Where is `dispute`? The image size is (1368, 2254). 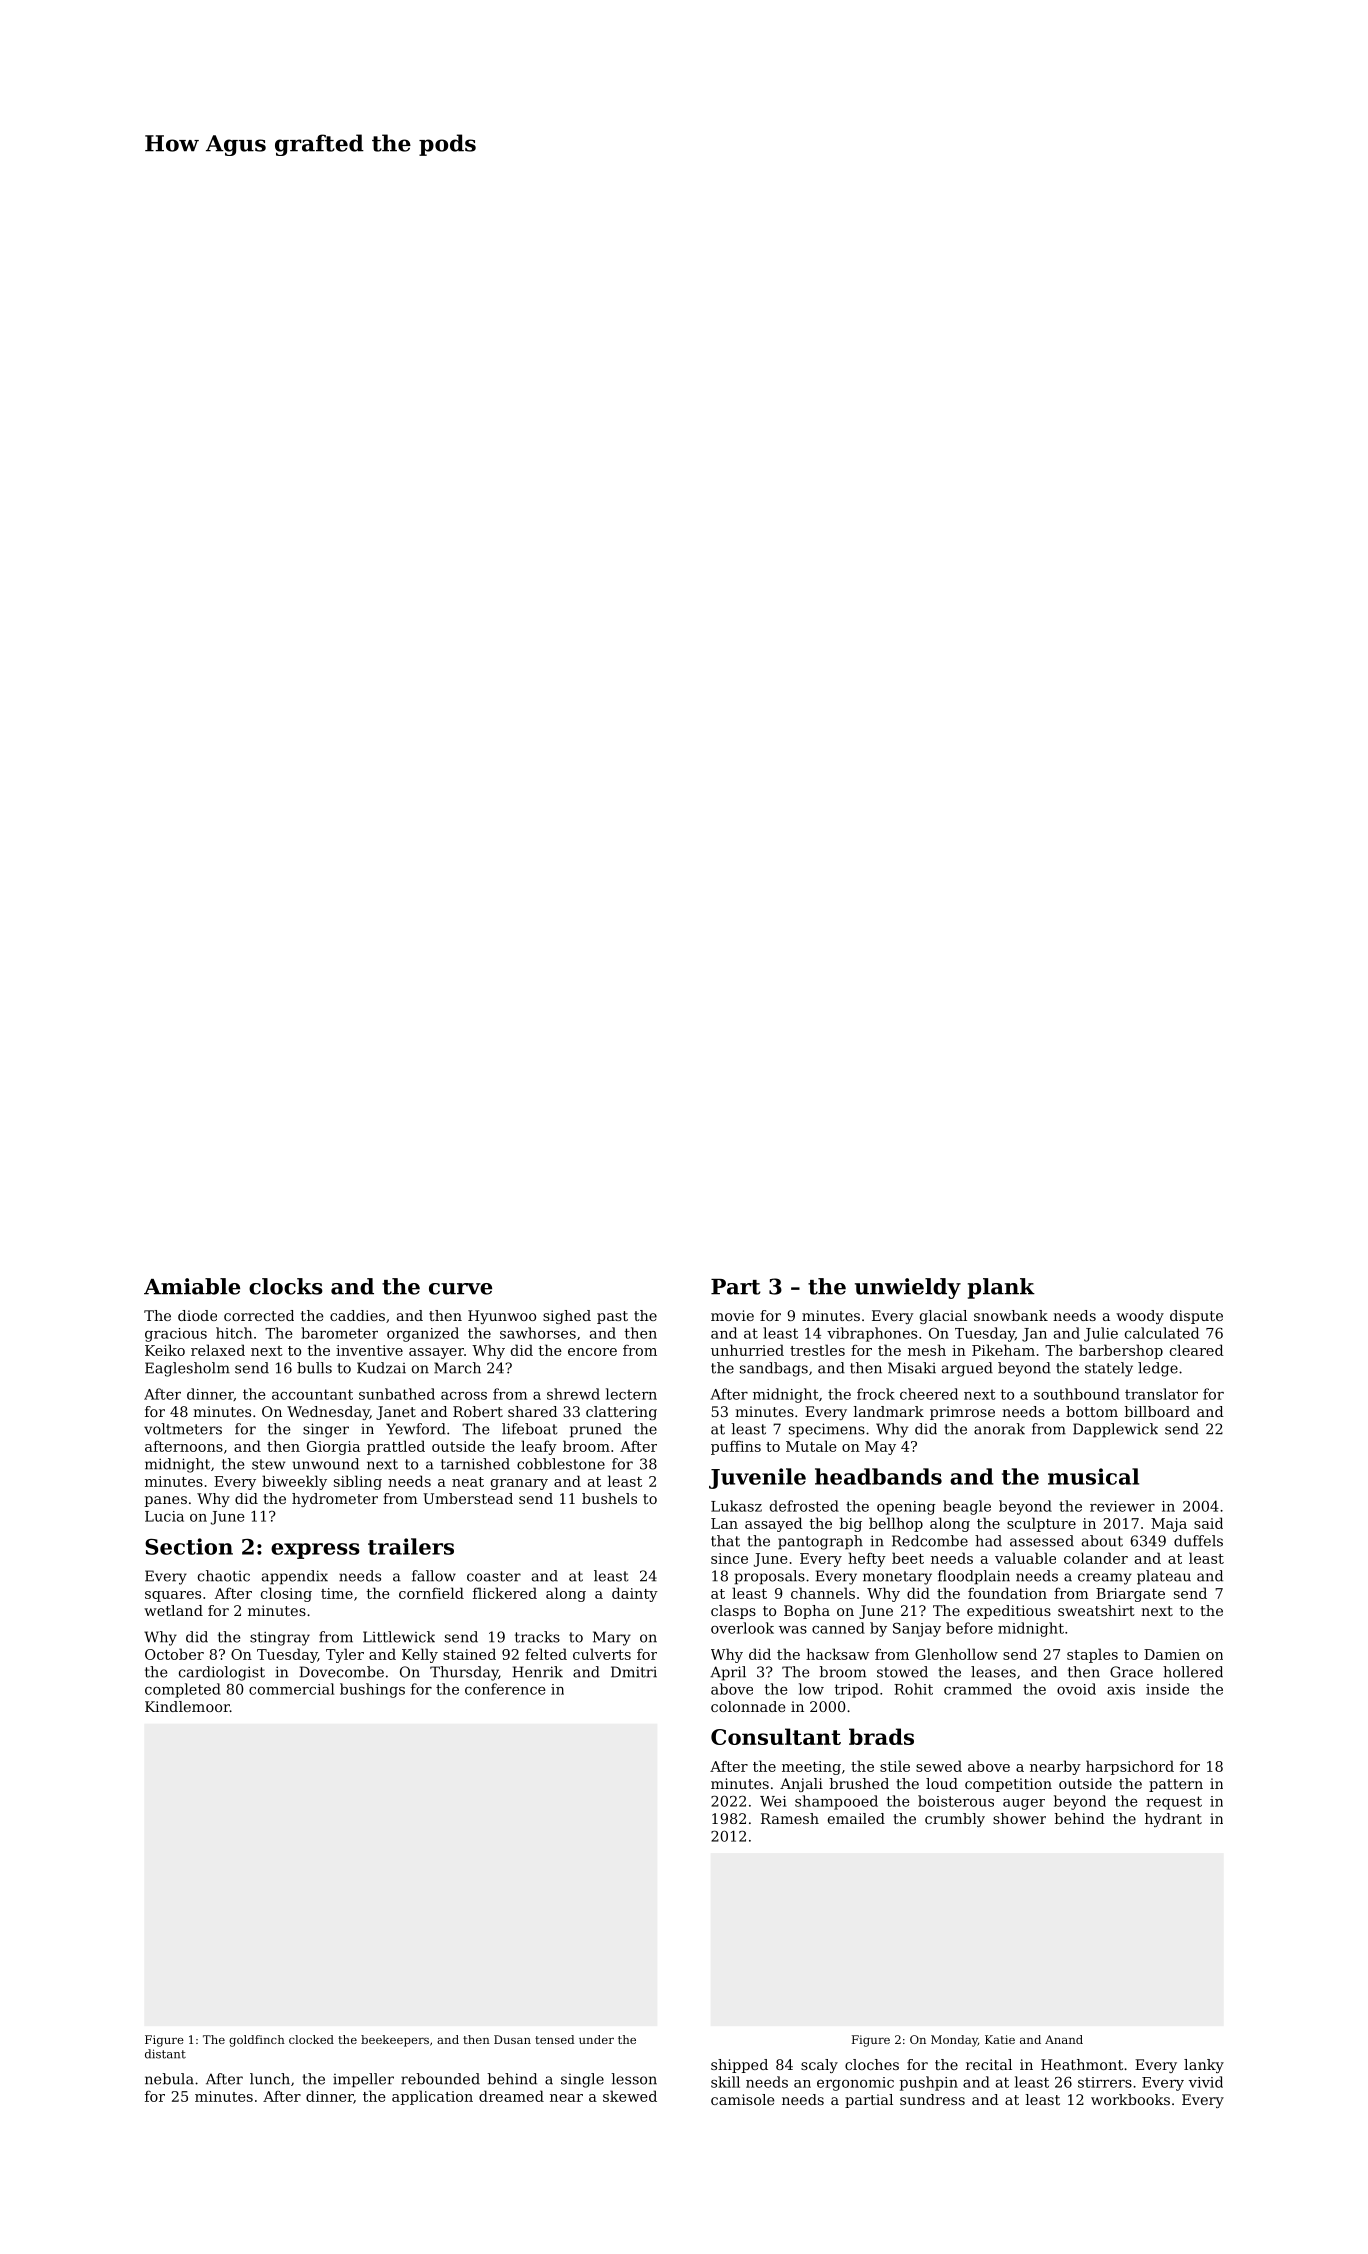 dispute is located at coordinates (1196, 1317).
